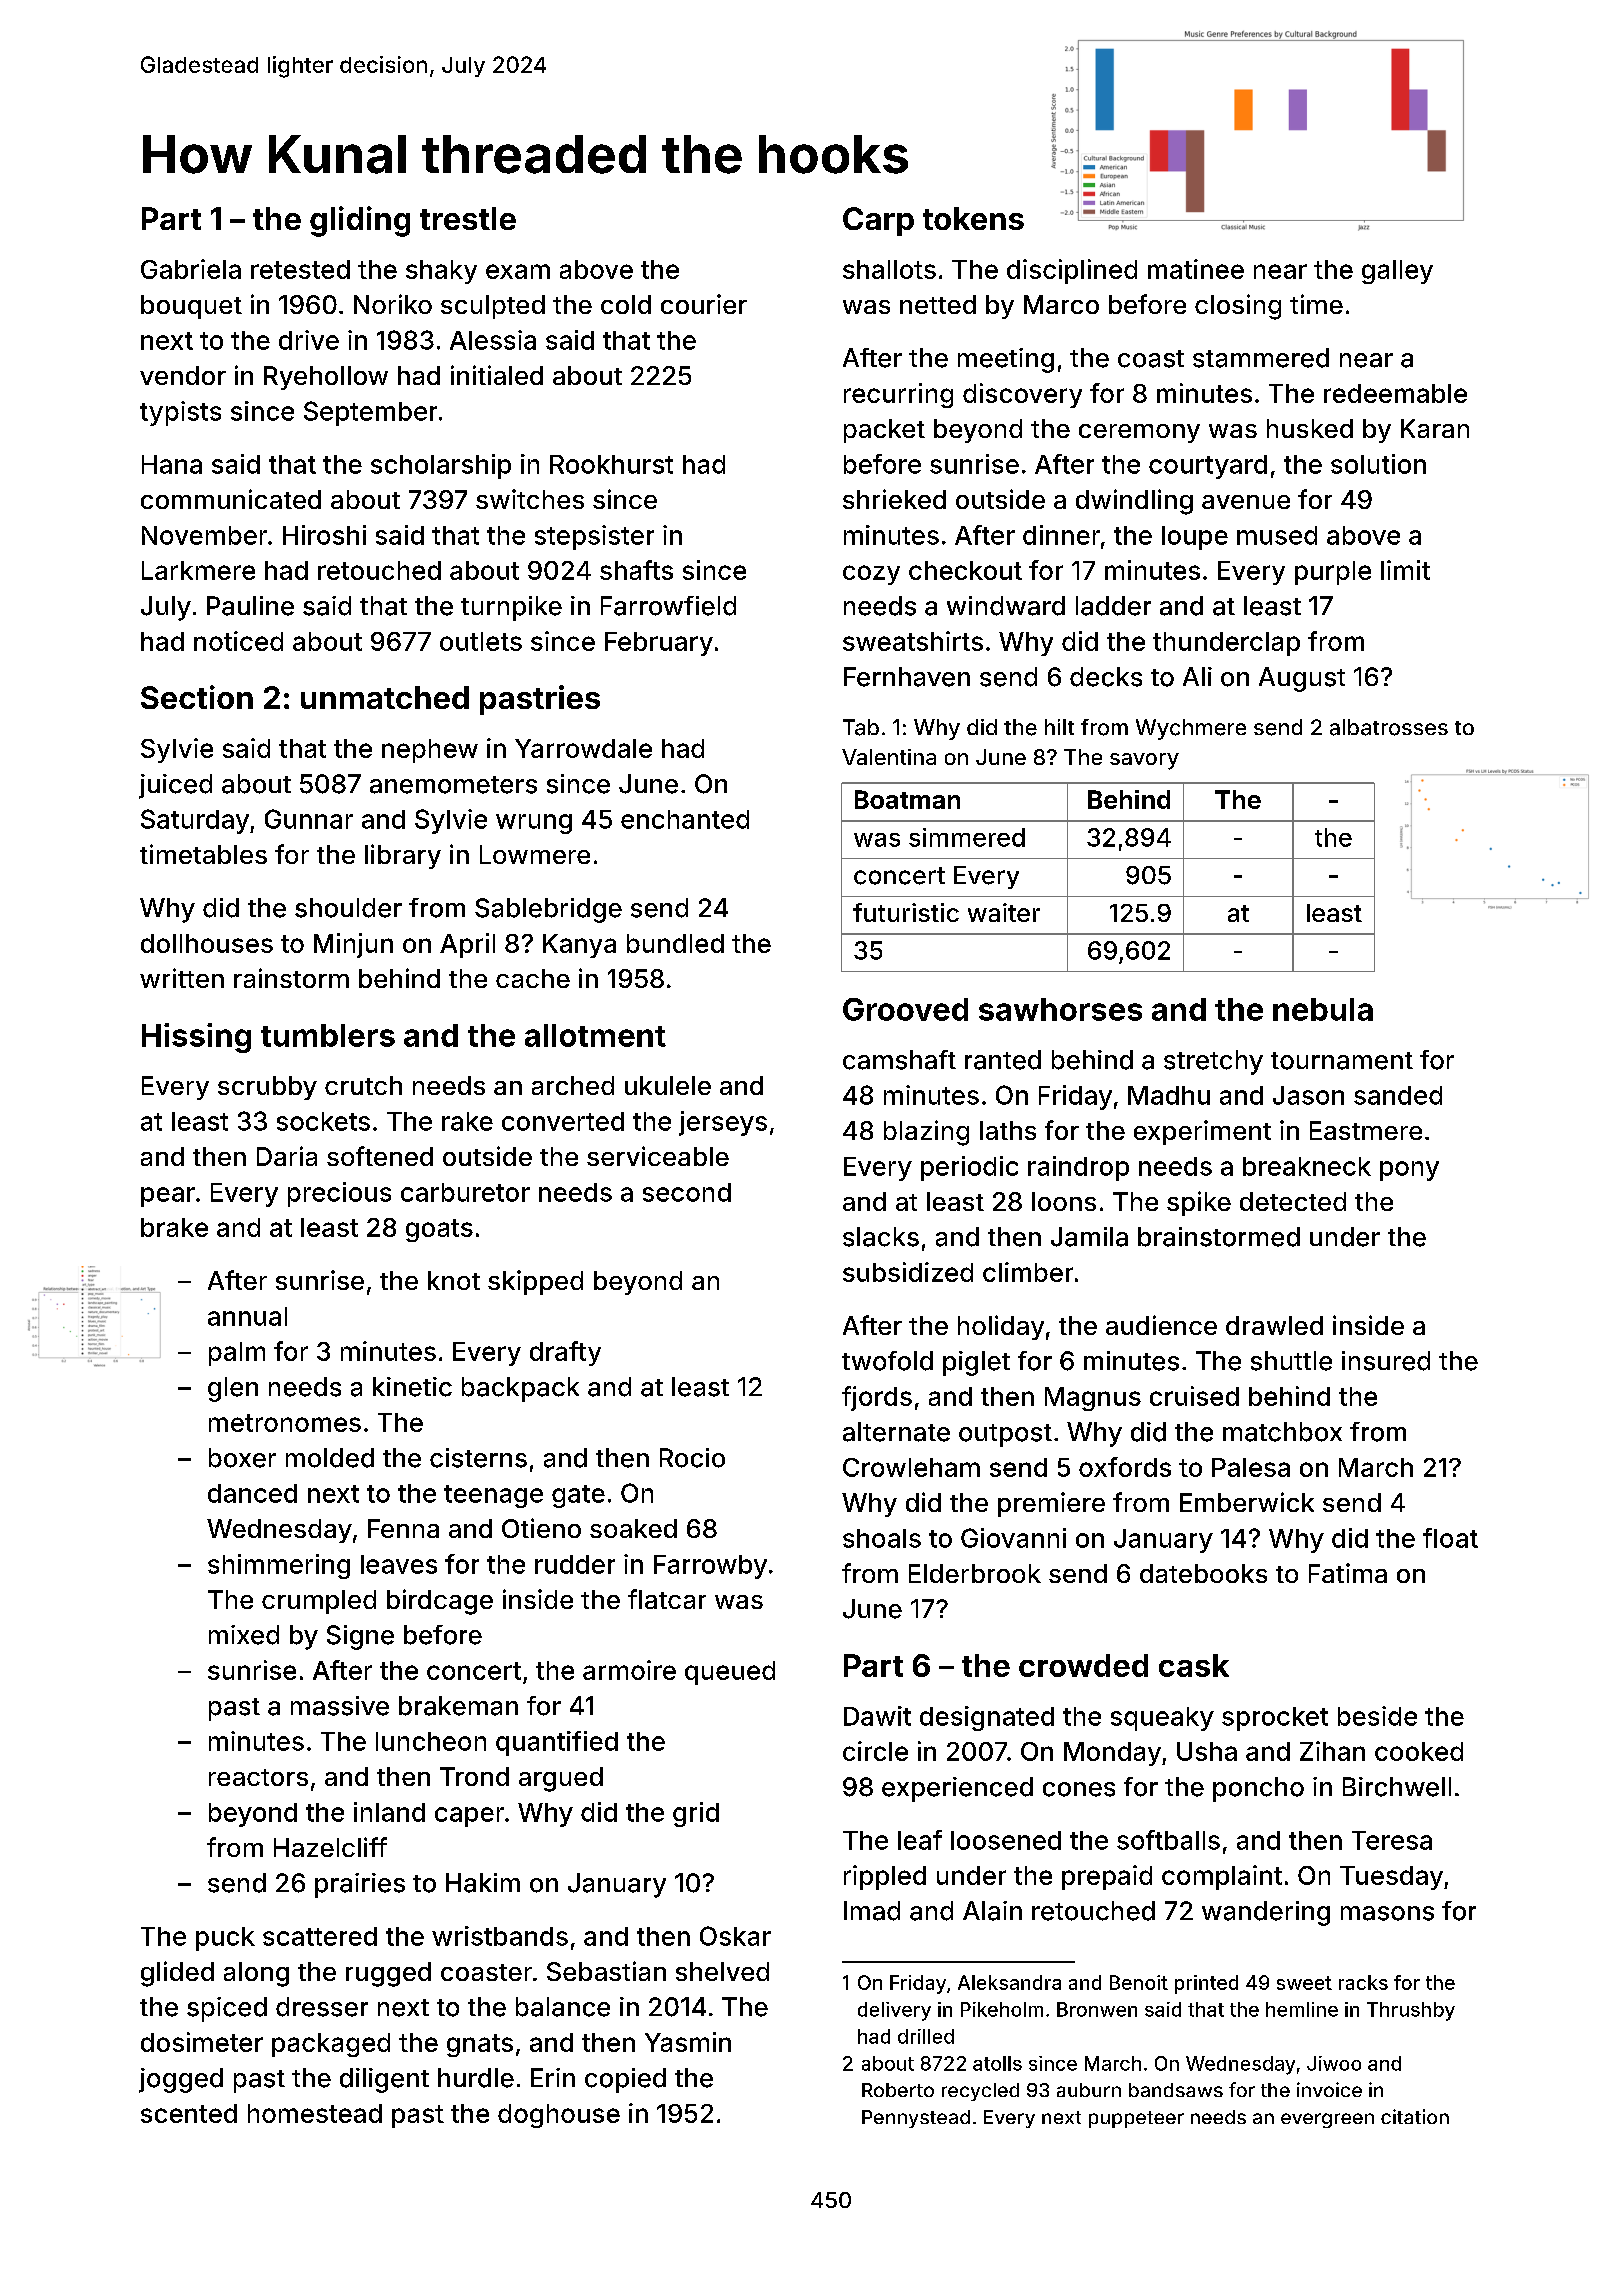  I want to click on Fenna, so click(403, 1528).
